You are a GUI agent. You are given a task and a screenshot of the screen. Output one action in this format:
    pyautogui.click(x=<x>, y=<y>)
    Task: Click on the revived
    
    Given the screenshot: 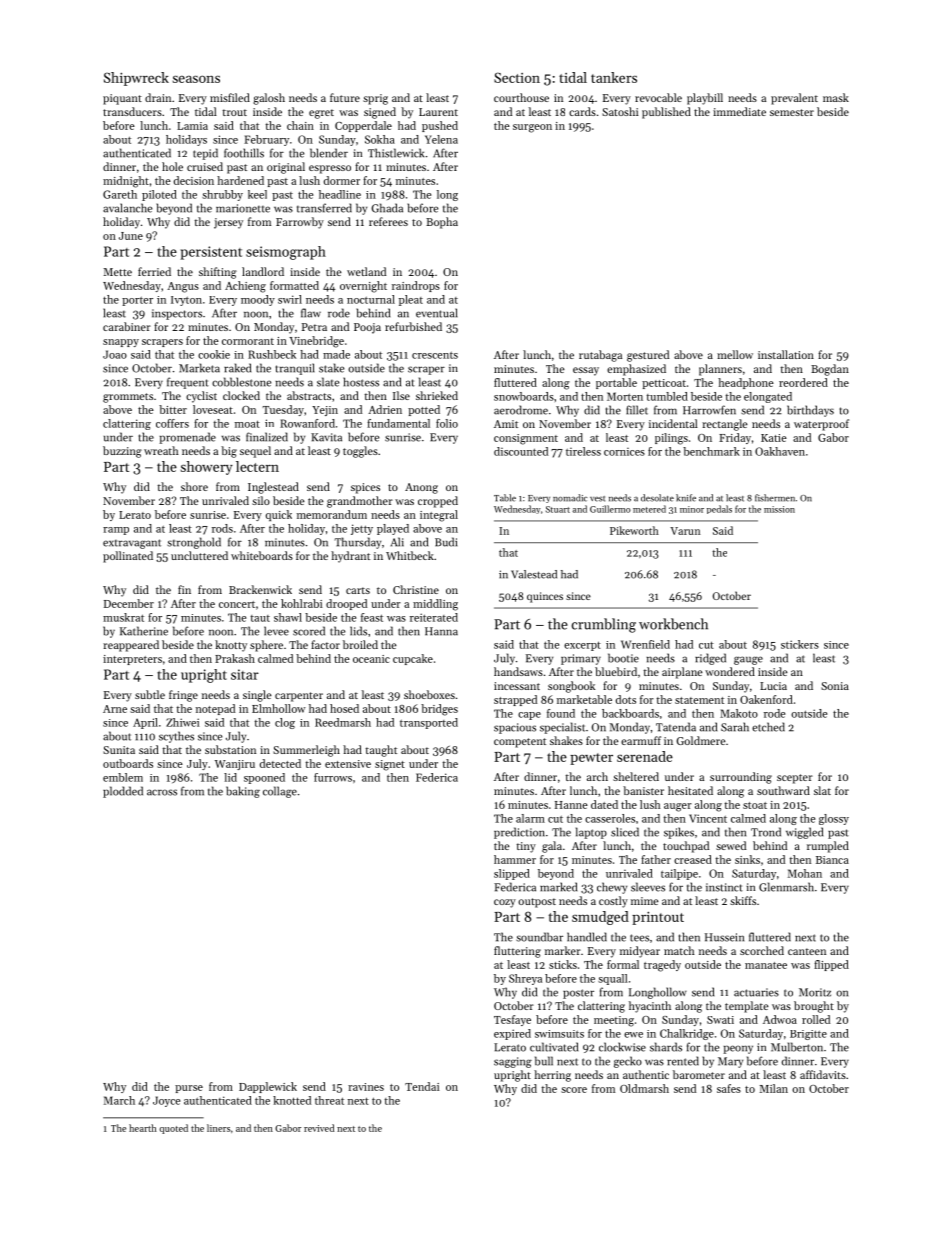 What is the action you would take?
    pyautogui.click(x=319, y=1128)
